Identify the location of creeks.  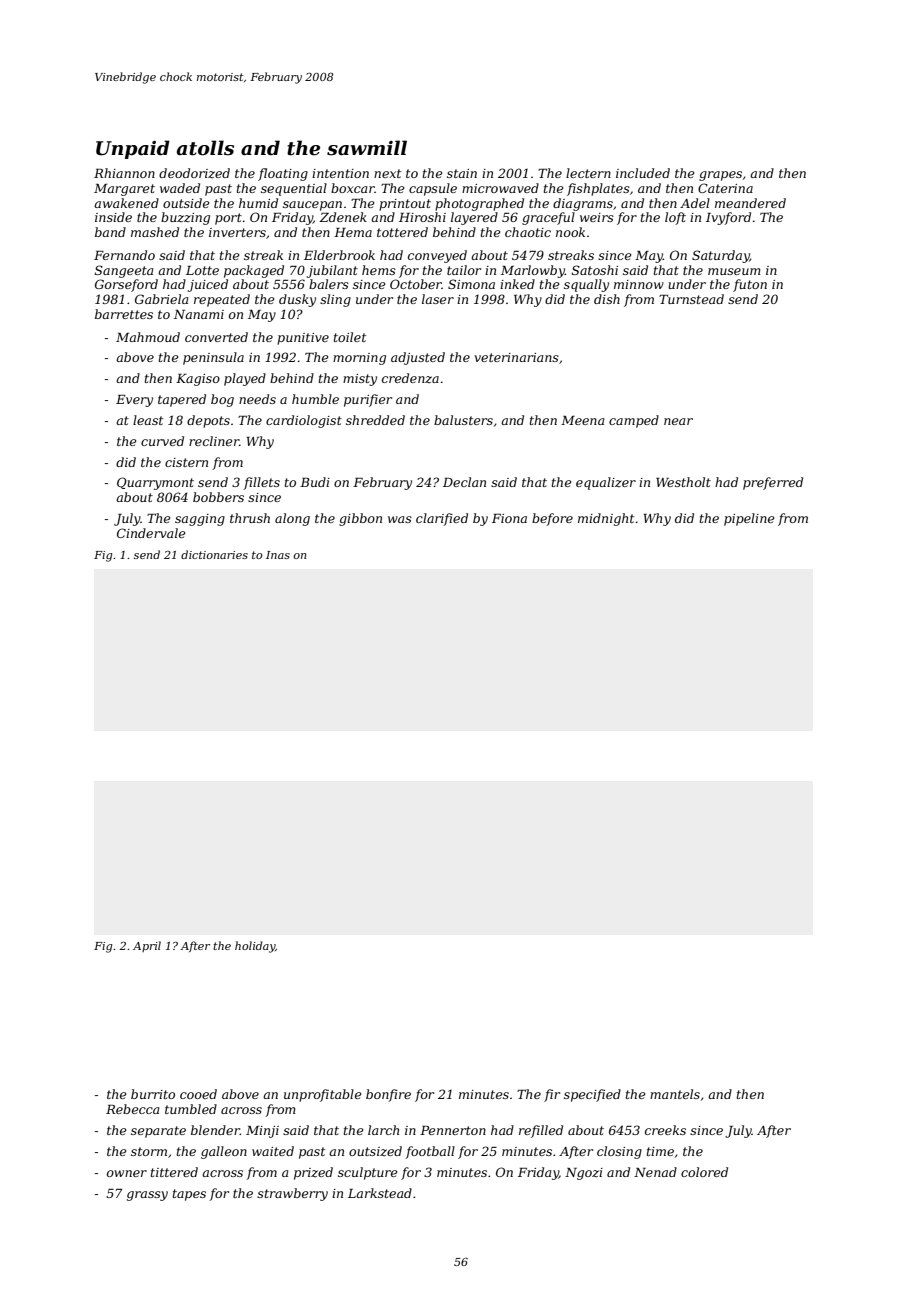
(665, 1130).
